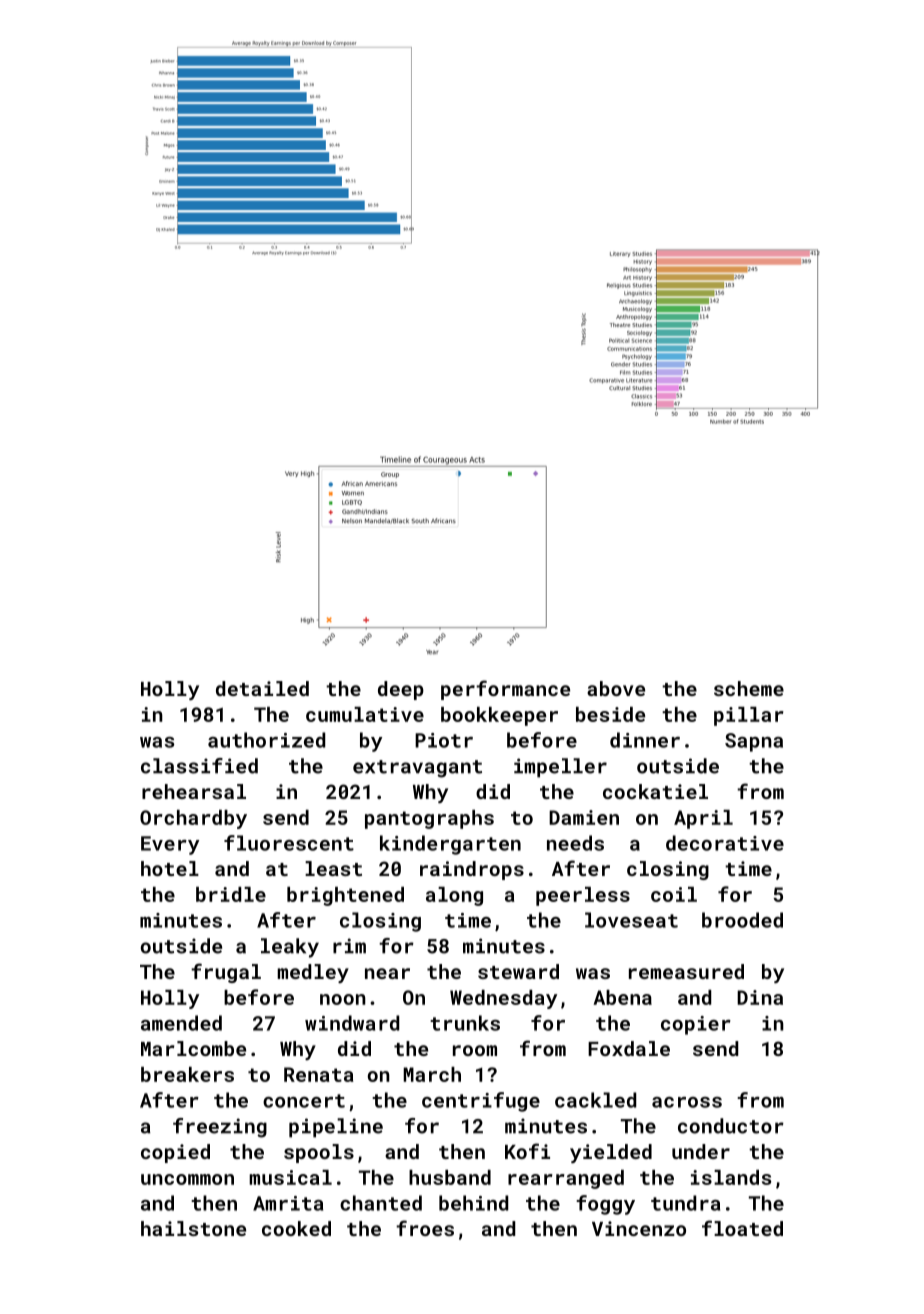 The height and width of the image is (1314, 924). Describe the element at coordinates (655, 791) in the image. I see `cockatiel` at that location.
